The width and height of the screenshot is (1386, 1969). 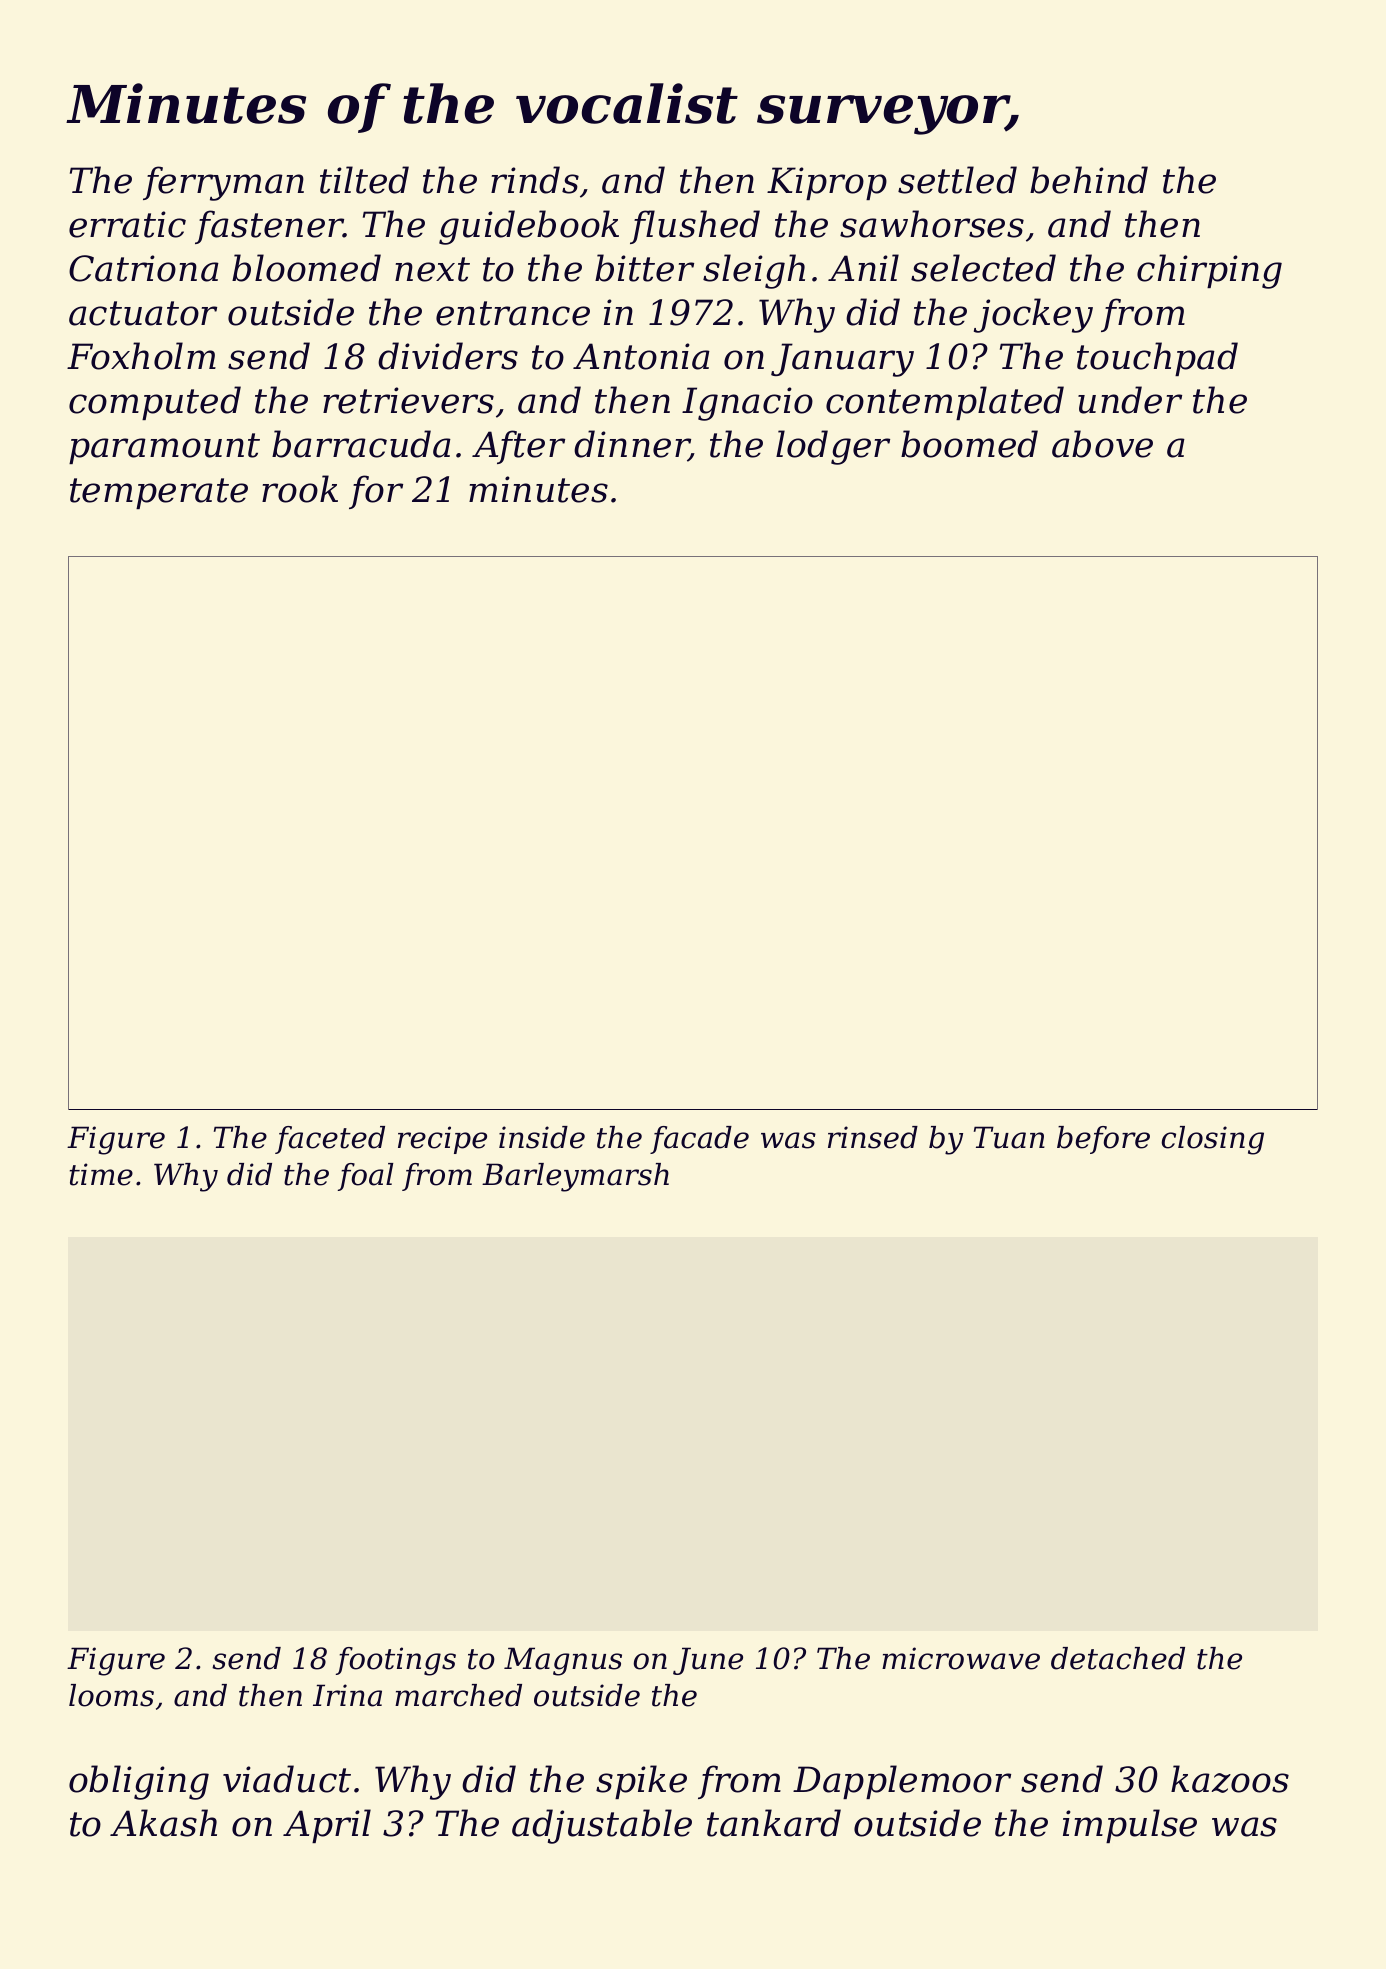 I want to click on facade, so click(x=699, y=1140).
